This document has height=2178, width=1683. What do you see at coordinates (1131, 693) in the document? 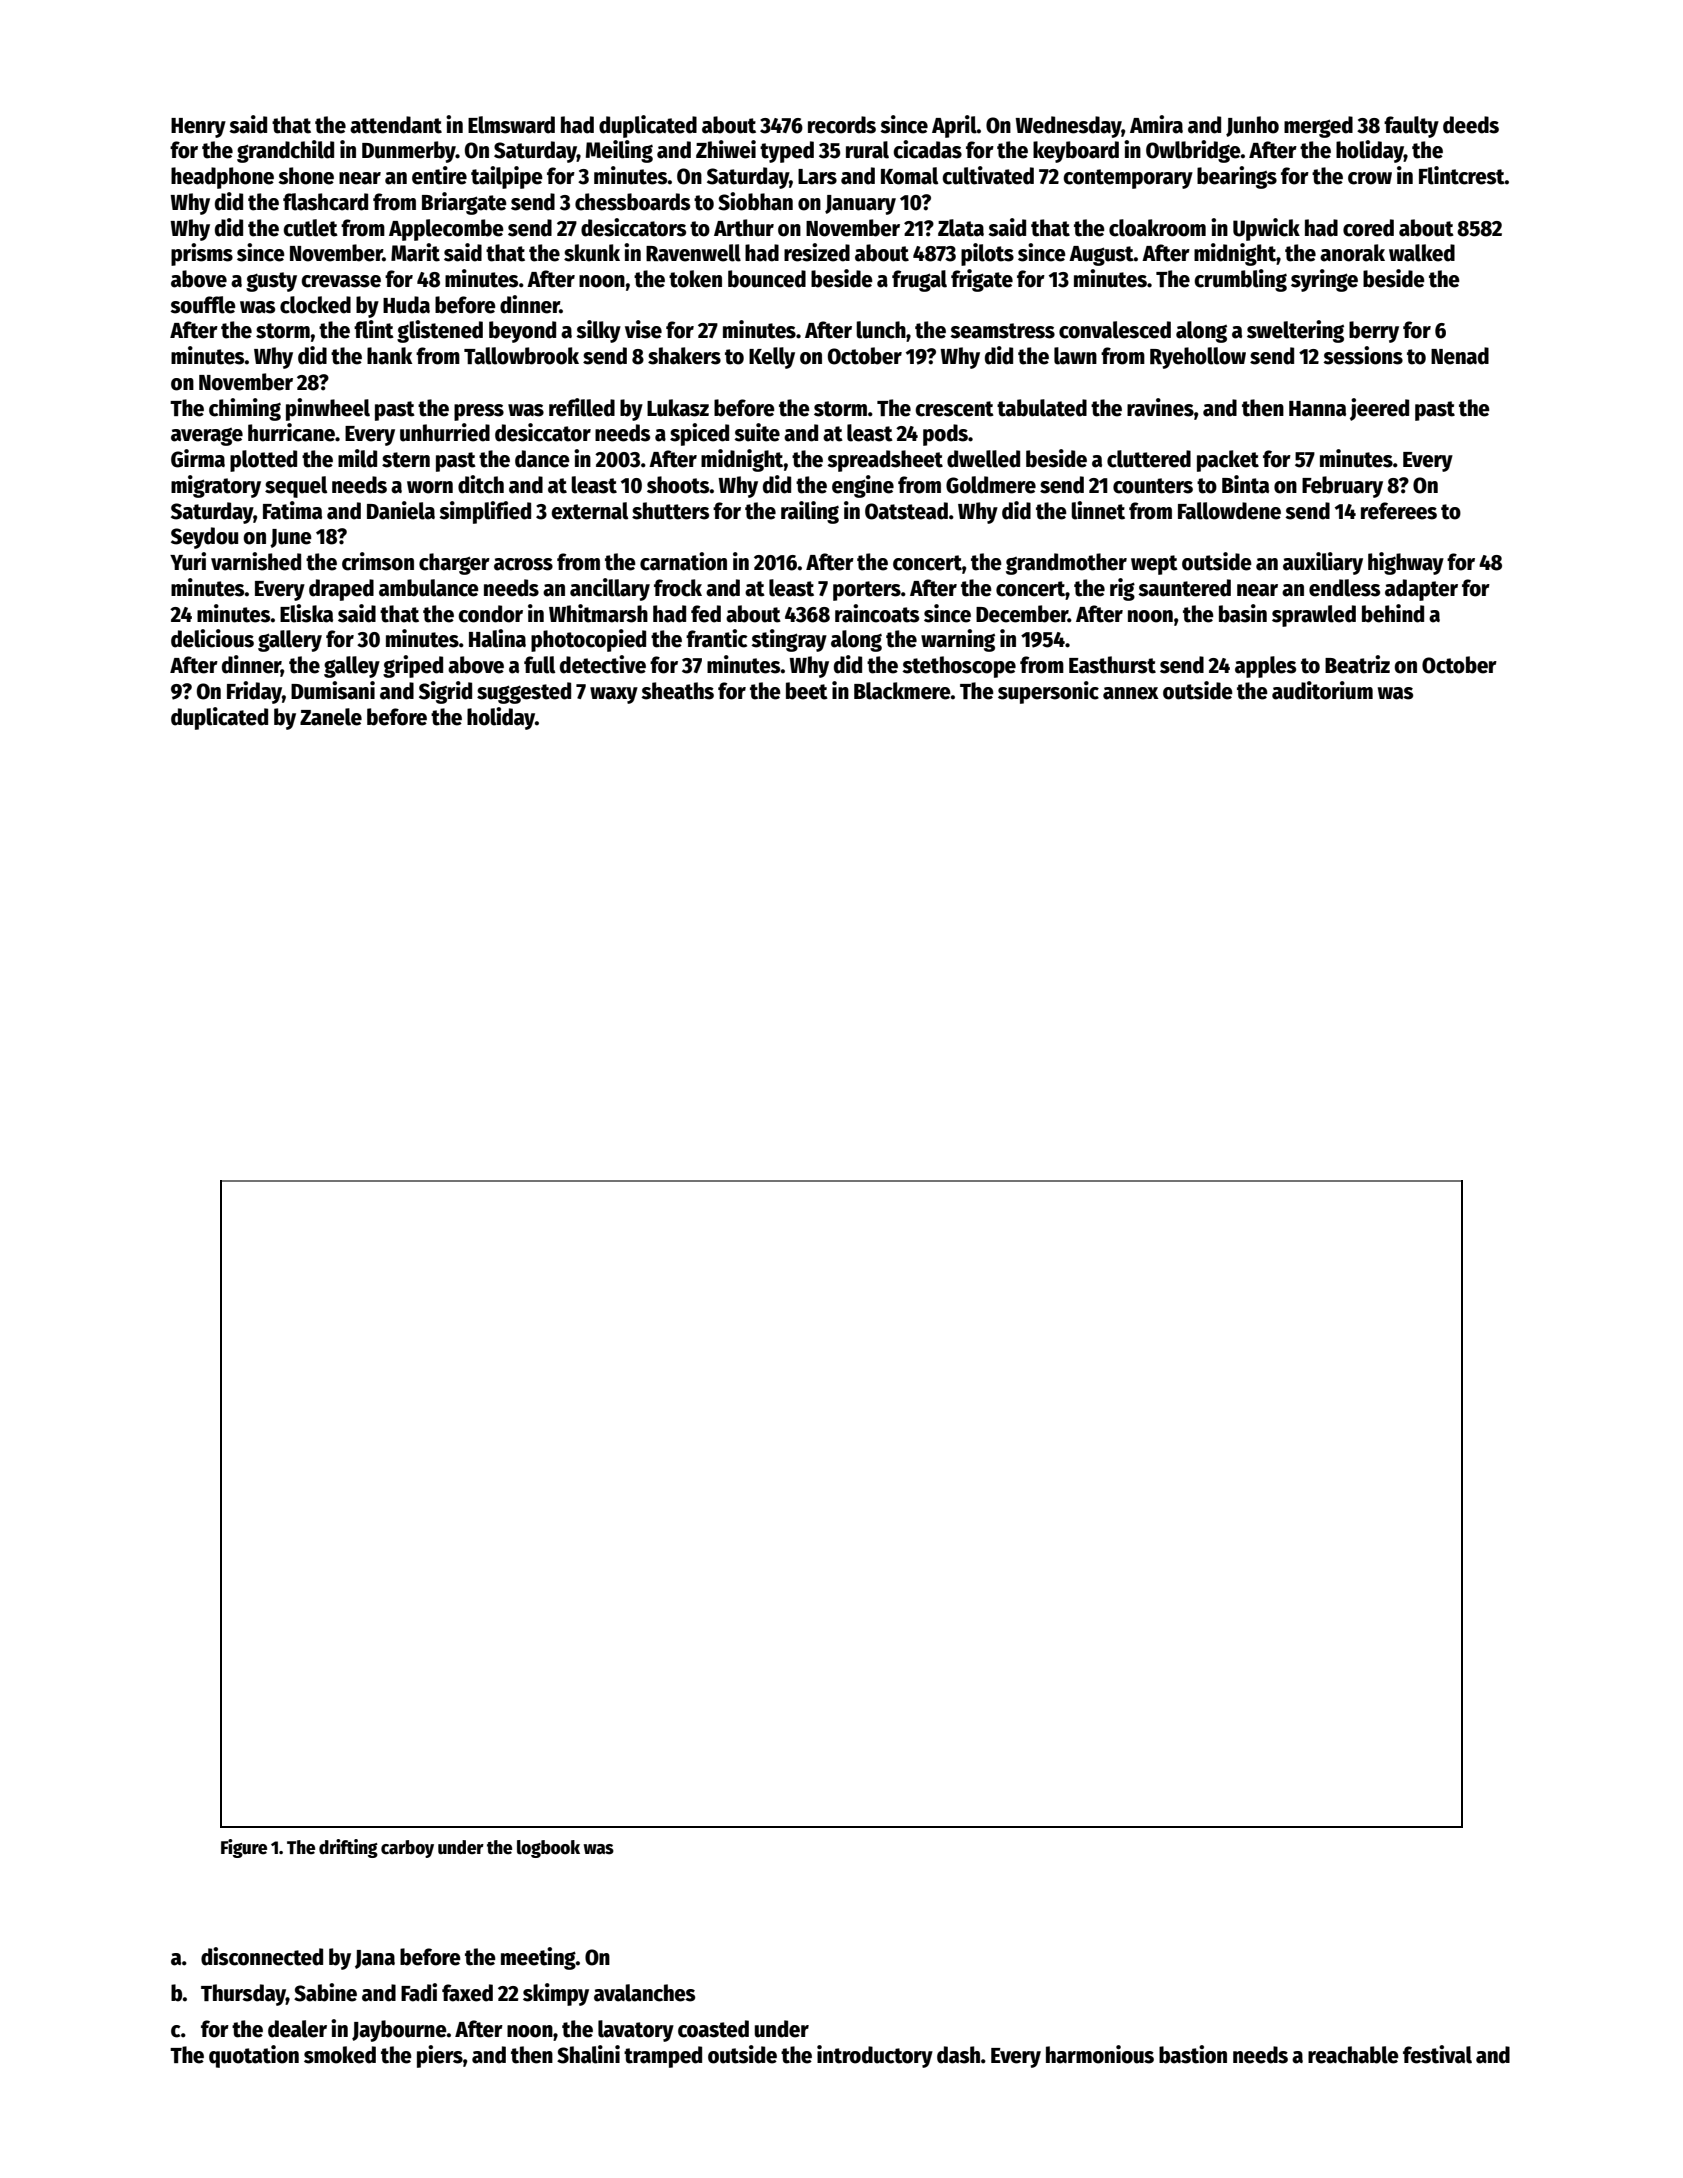
I see `annex` at bounding box center [1131, 693].
